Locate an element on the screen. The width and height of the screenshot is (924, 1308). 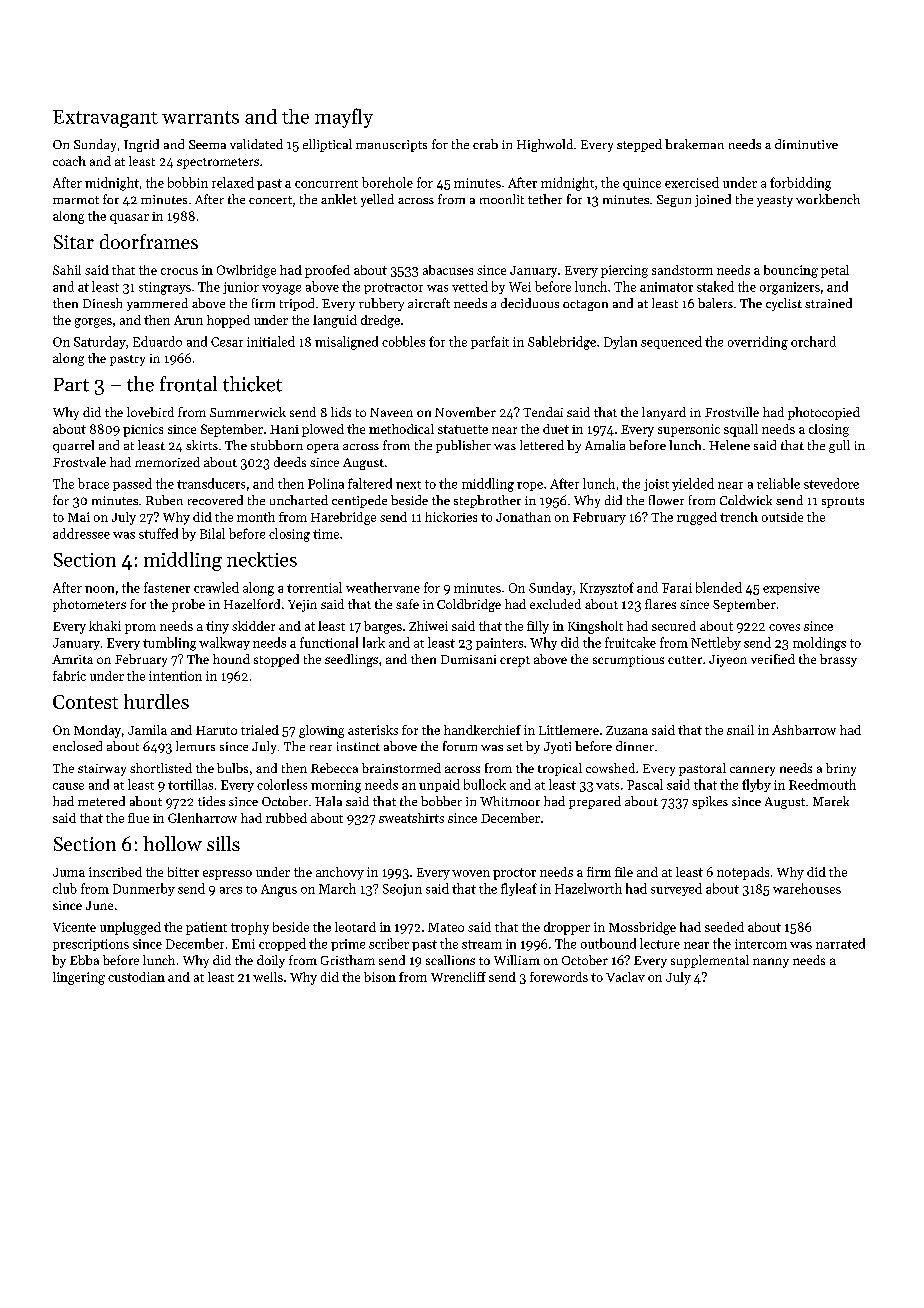
junior is located at coordinates (241, 288).
